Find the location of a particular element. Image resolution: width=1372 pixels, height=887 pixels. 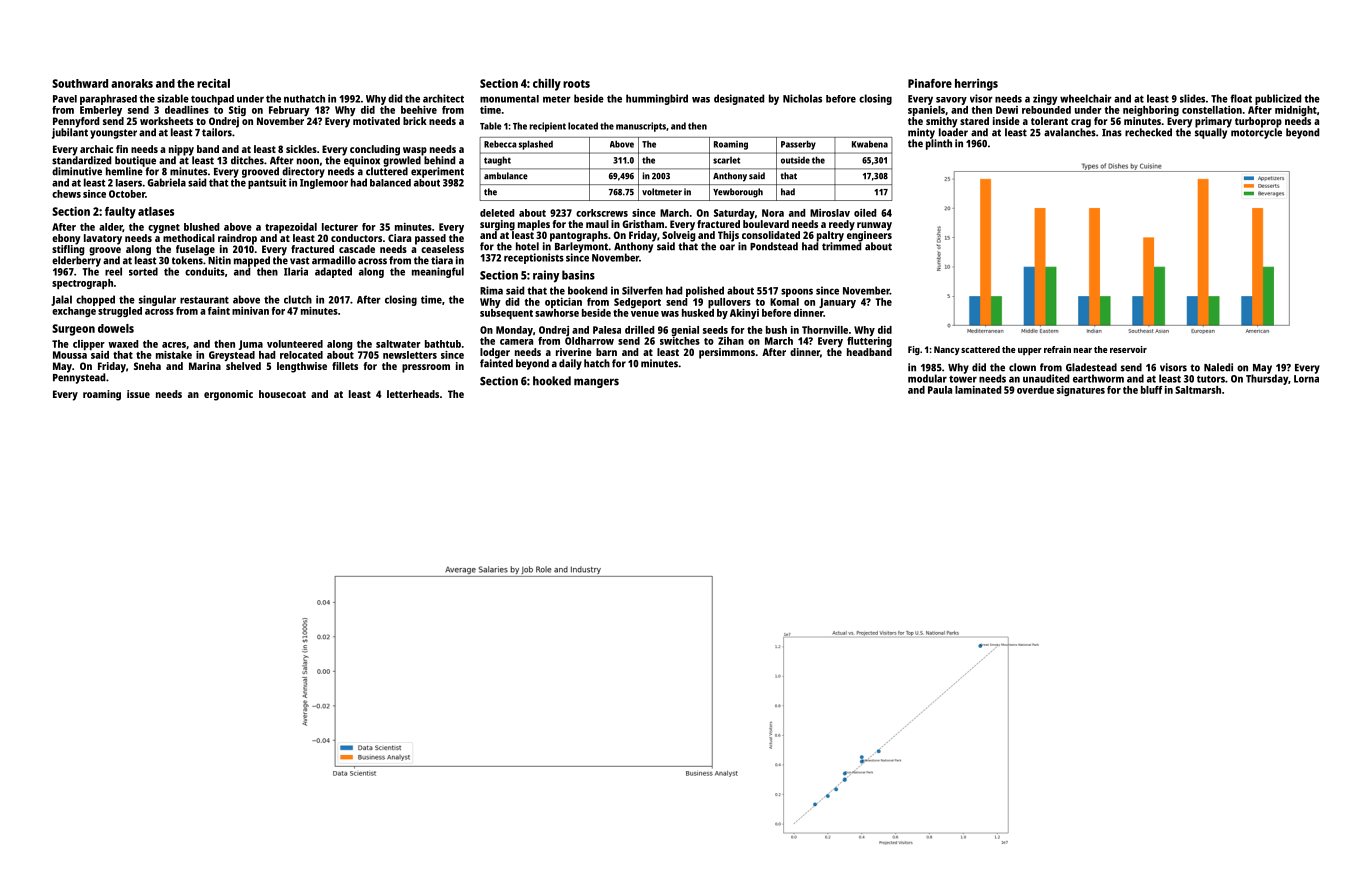

plinth is located at coordinates (939, 144).
